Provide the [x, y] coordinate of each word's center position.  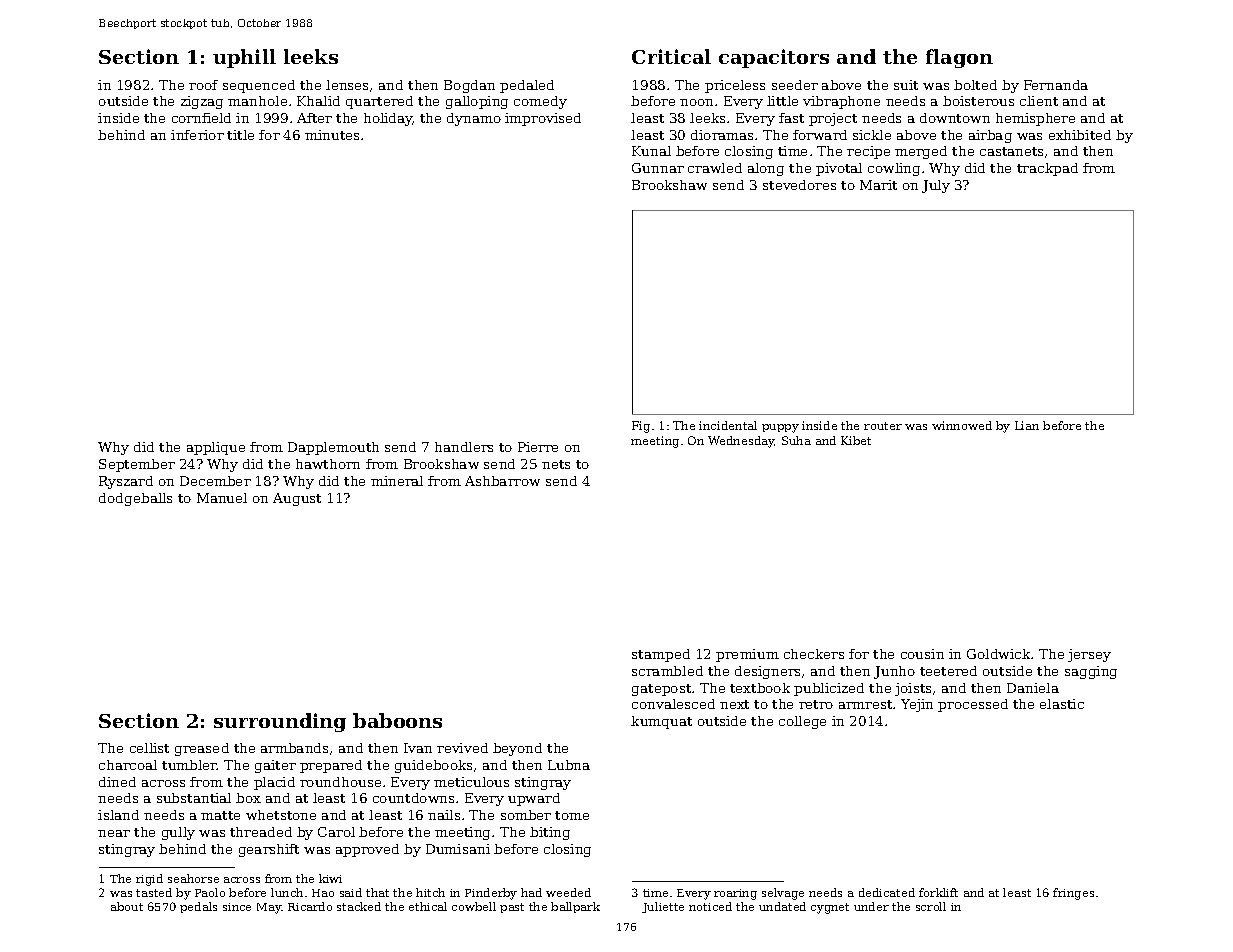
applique [216, 448]
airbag [990, 136]
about [127, 906]
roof [203, 85]
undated [782, 906]
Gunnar [658, 168]
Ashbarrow [502, 481]
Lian [1027, 425]
